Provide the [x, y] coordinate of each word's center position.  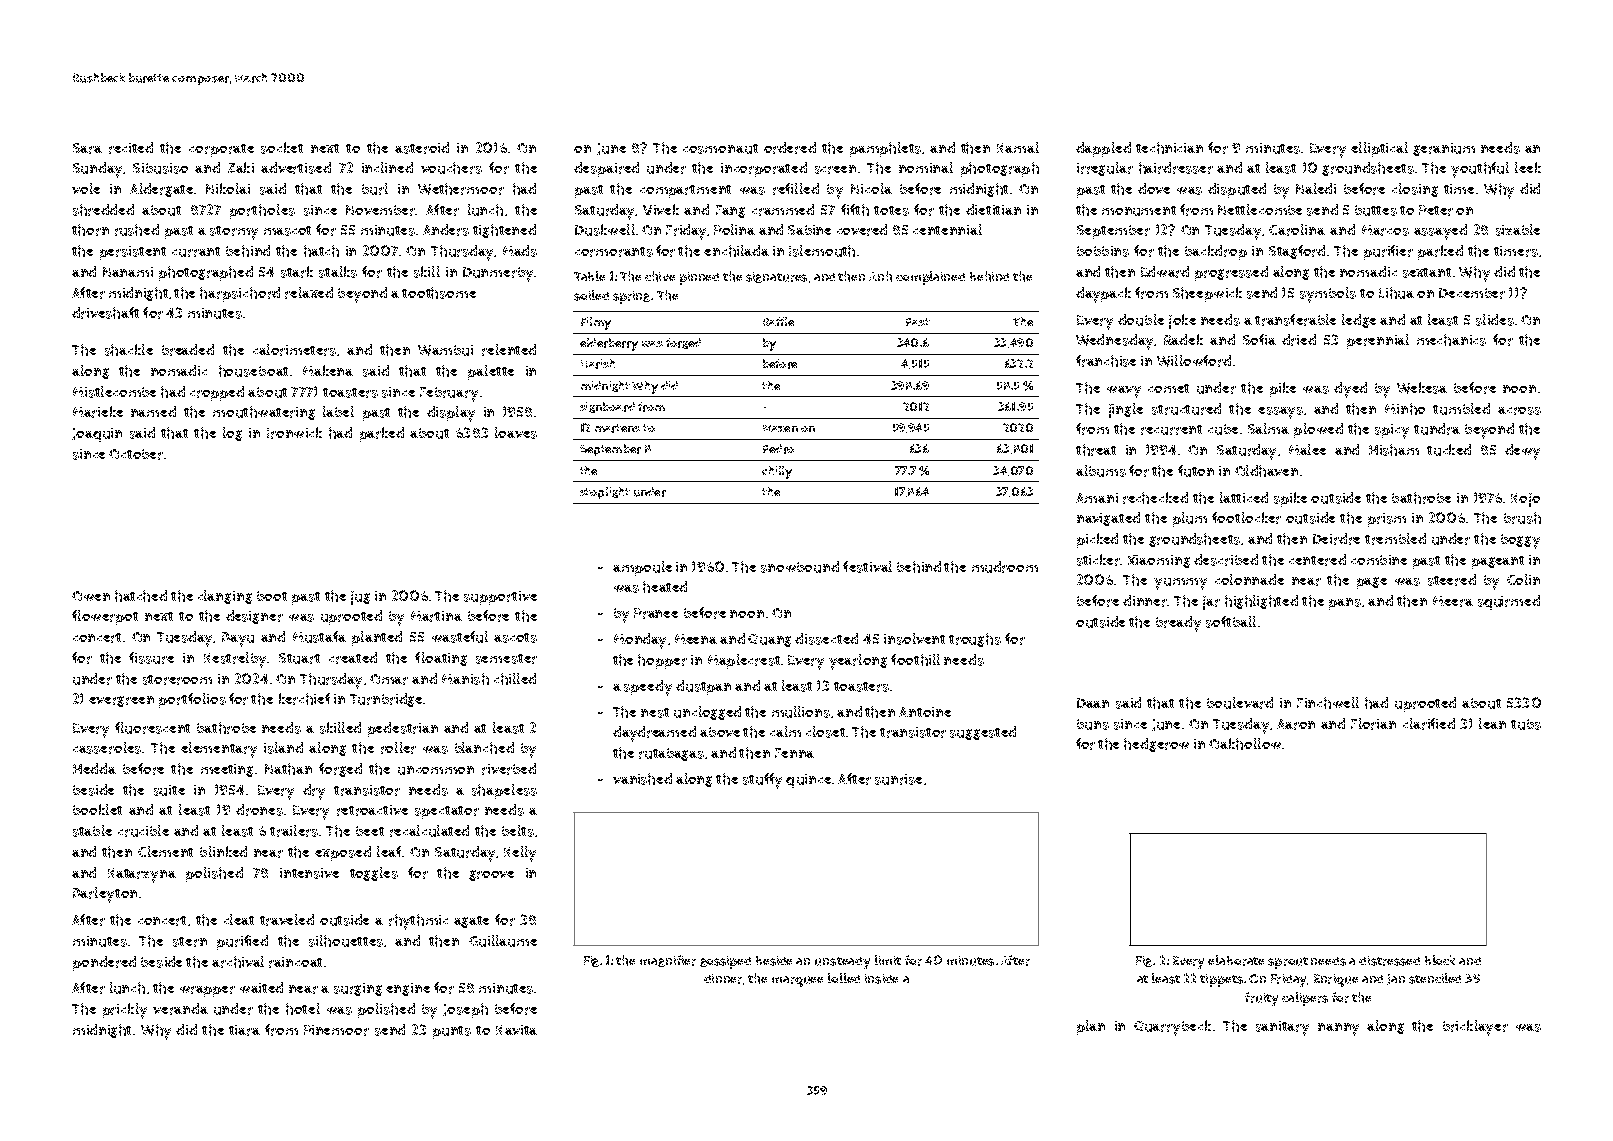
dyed [1350, 390]
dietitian [993, 209]
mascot [287, 231]
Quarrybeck [1172, 1028]
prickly [125, 1011]
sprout [1288, 963]
